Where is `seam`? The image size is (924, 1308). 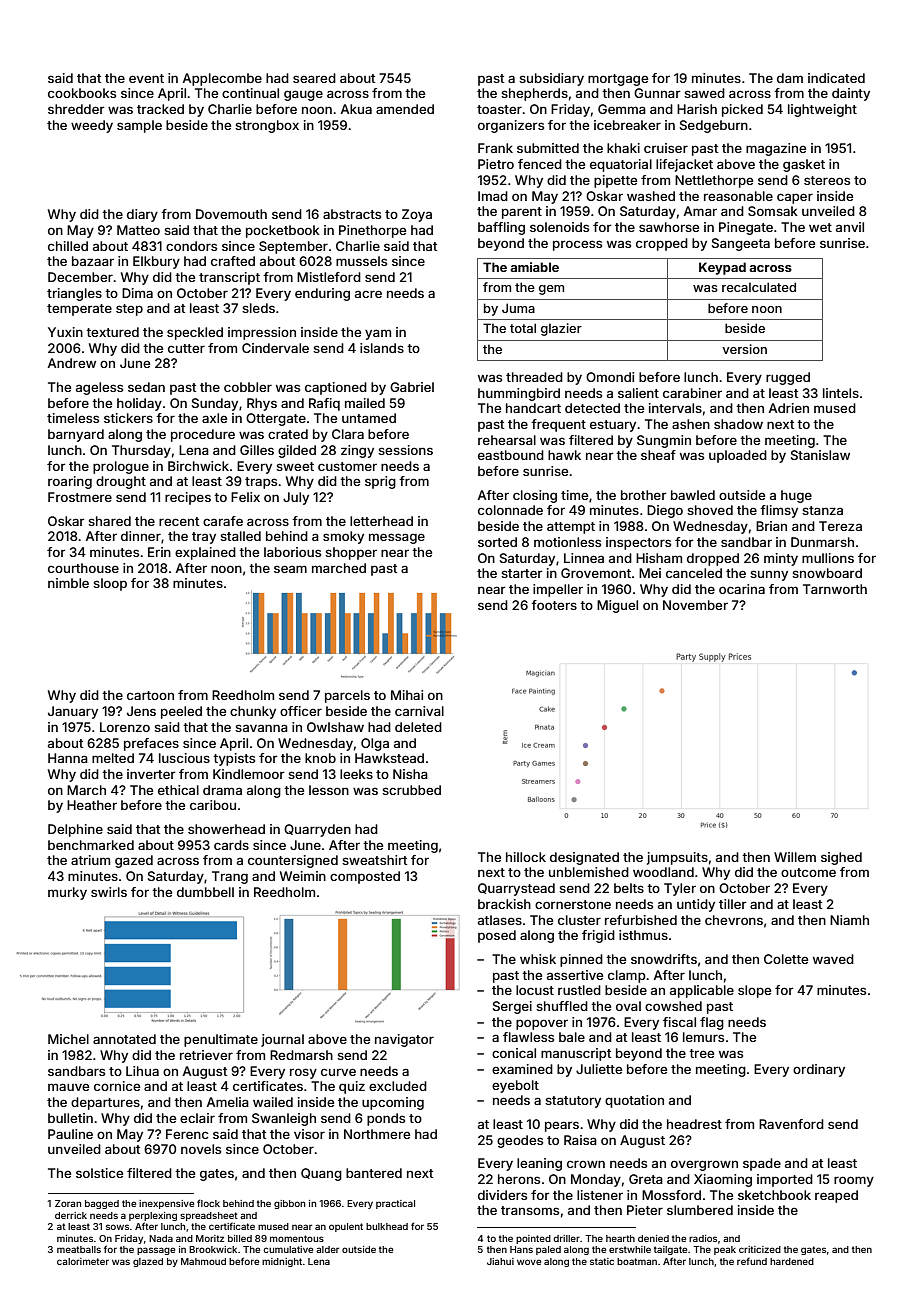
seam is located at coordinates (290, 569).
